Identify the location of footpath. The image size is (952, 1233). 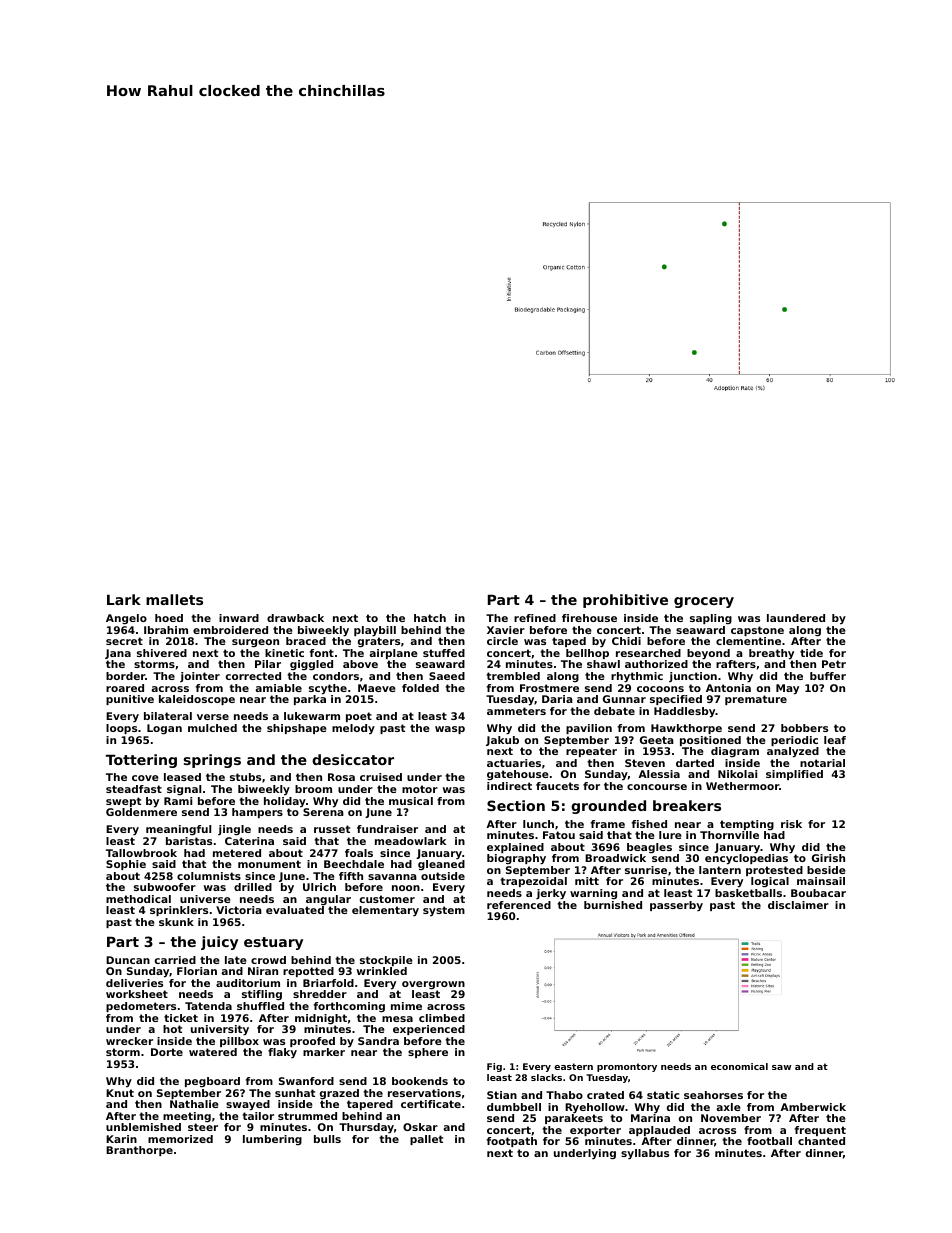
(512, 1142).
